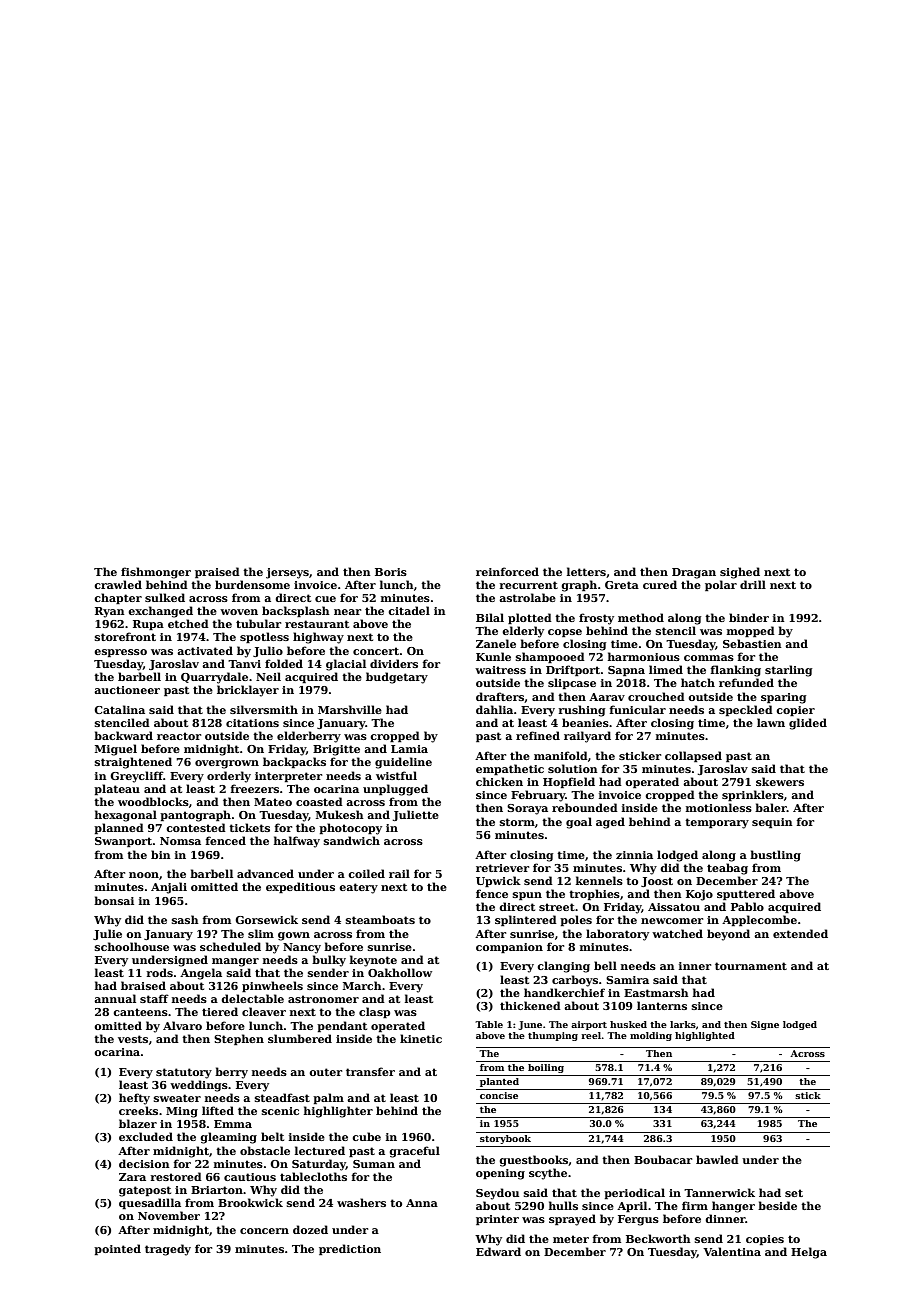  Describe the element at coordinates (523, 632) in the image. I see `elderly` at that location.
